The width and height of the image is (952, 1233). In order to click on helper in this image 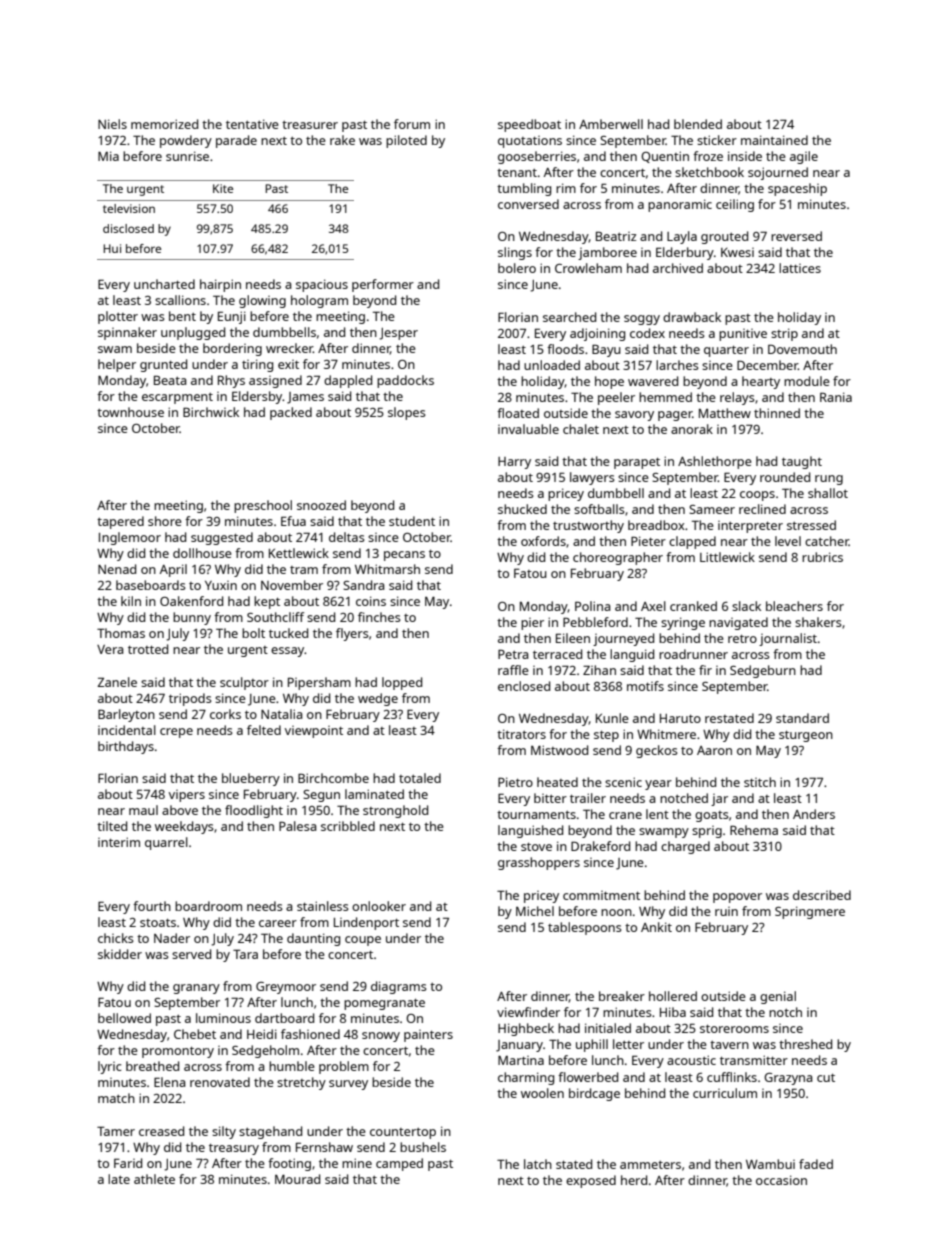, I will do `click(117, 365)`.
